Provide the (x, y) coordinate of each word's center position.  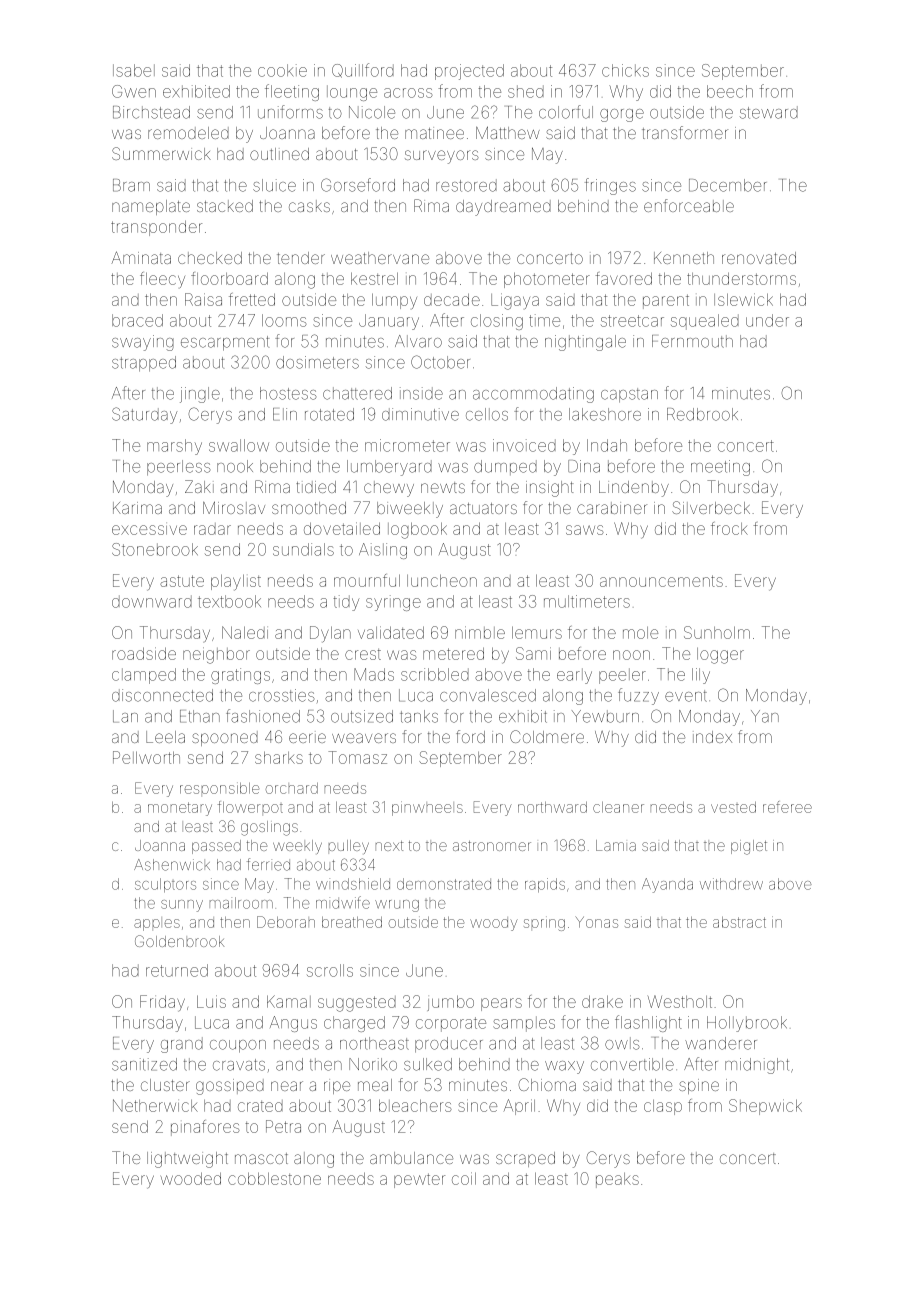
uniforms (290, 112)
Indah (607, 445)
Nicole (372, 112)
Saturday (144, 415)
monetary (180, 809)
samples (524, 1024)
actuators (483, 508)
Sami (533, 653)
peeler (622, 676)
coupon (238, 1046)
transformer (685, 132)
